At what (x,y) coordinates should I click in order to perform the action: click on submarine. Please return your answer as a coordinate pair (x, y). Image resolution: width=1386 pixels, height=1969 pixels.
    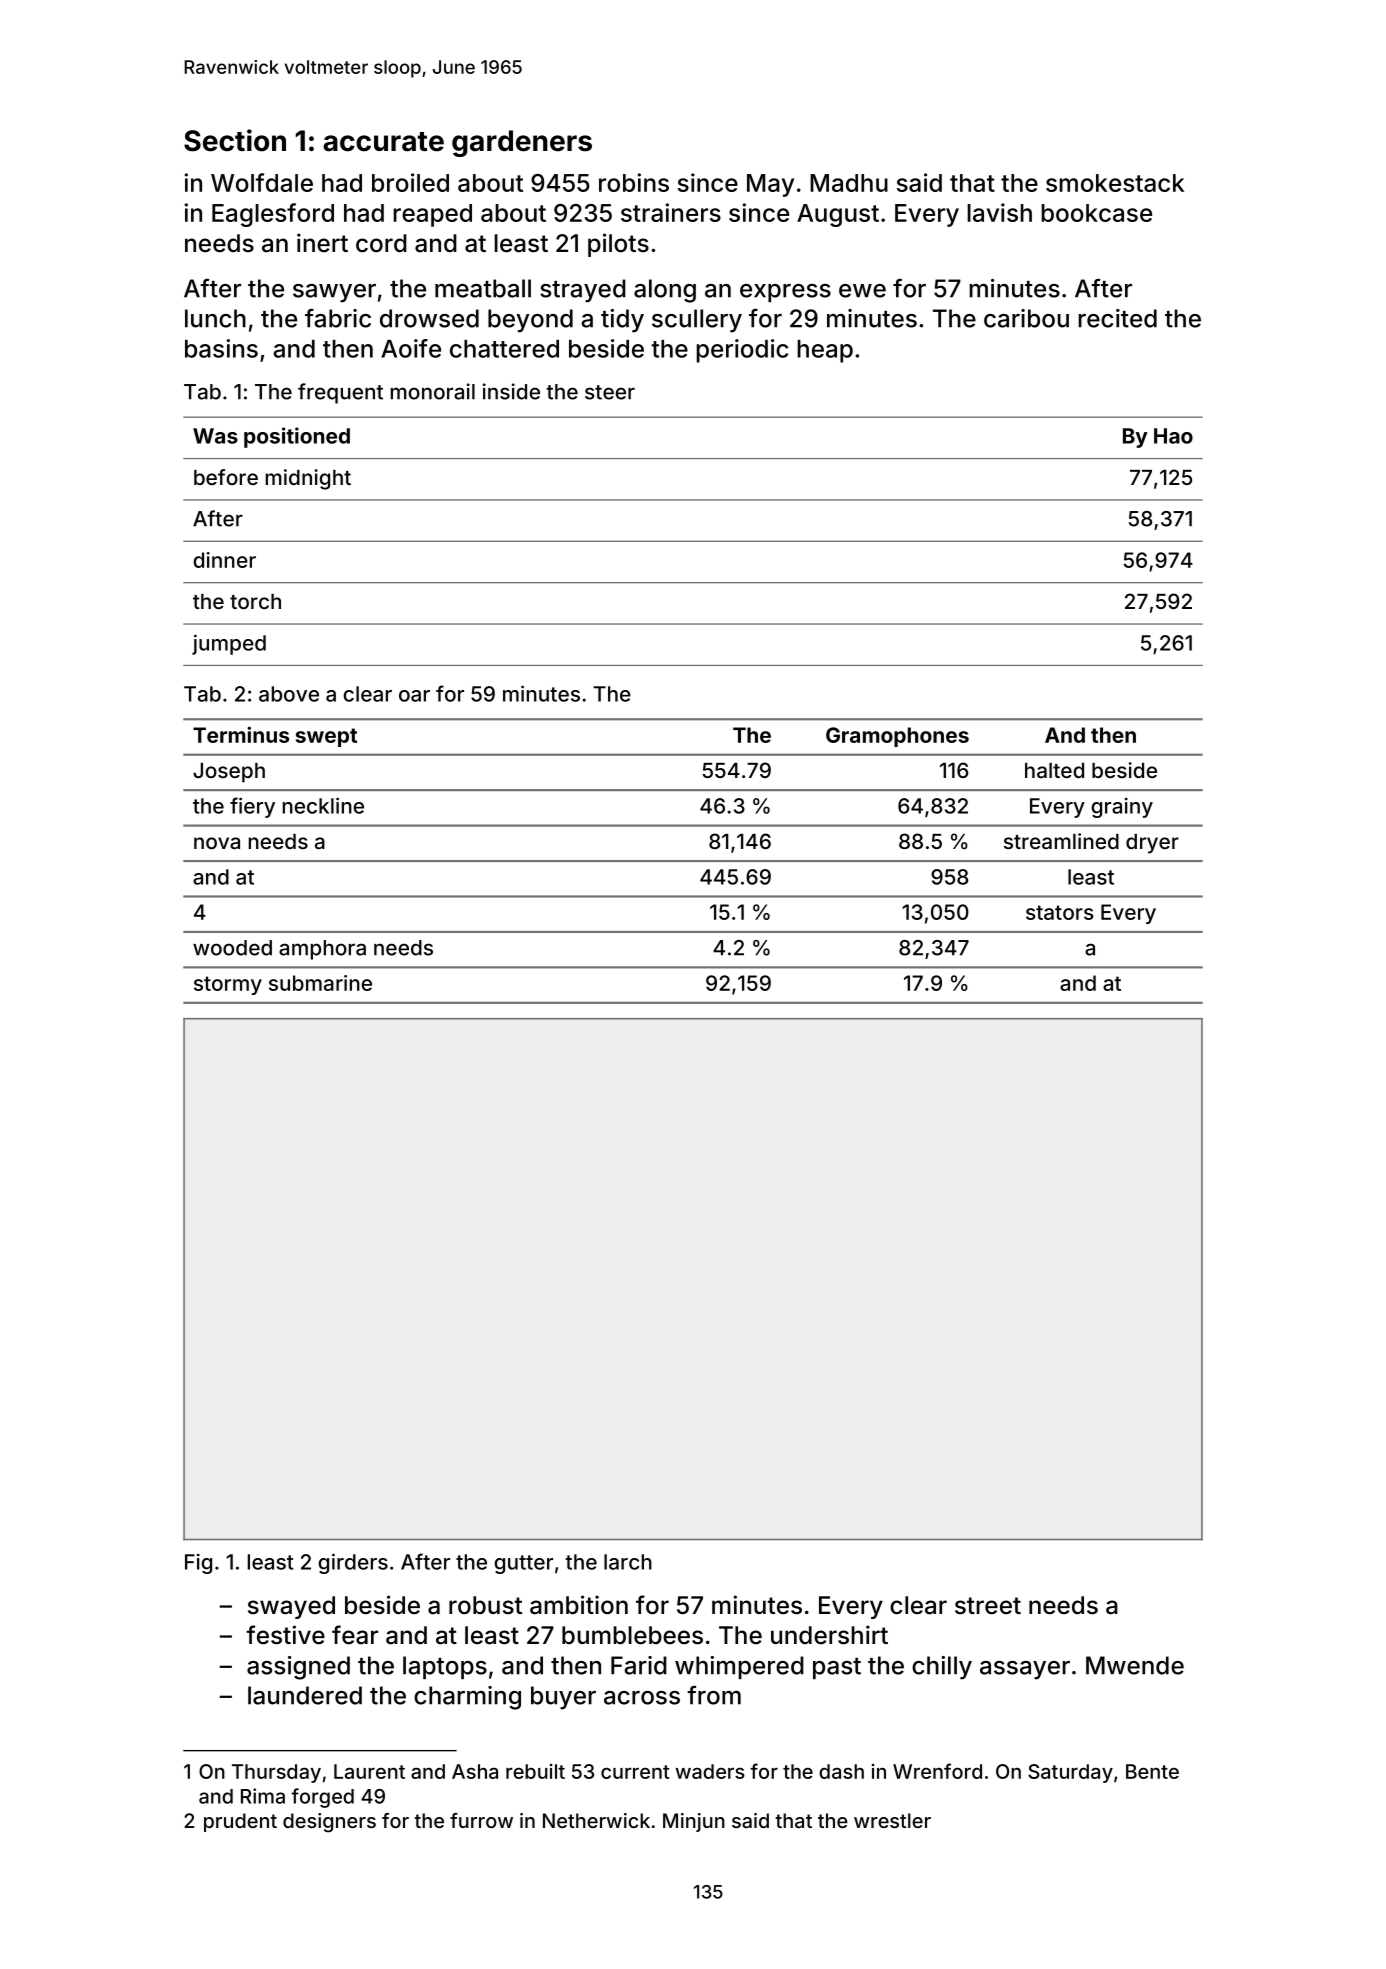
    Looking at the image, I should click on (320, 983).
